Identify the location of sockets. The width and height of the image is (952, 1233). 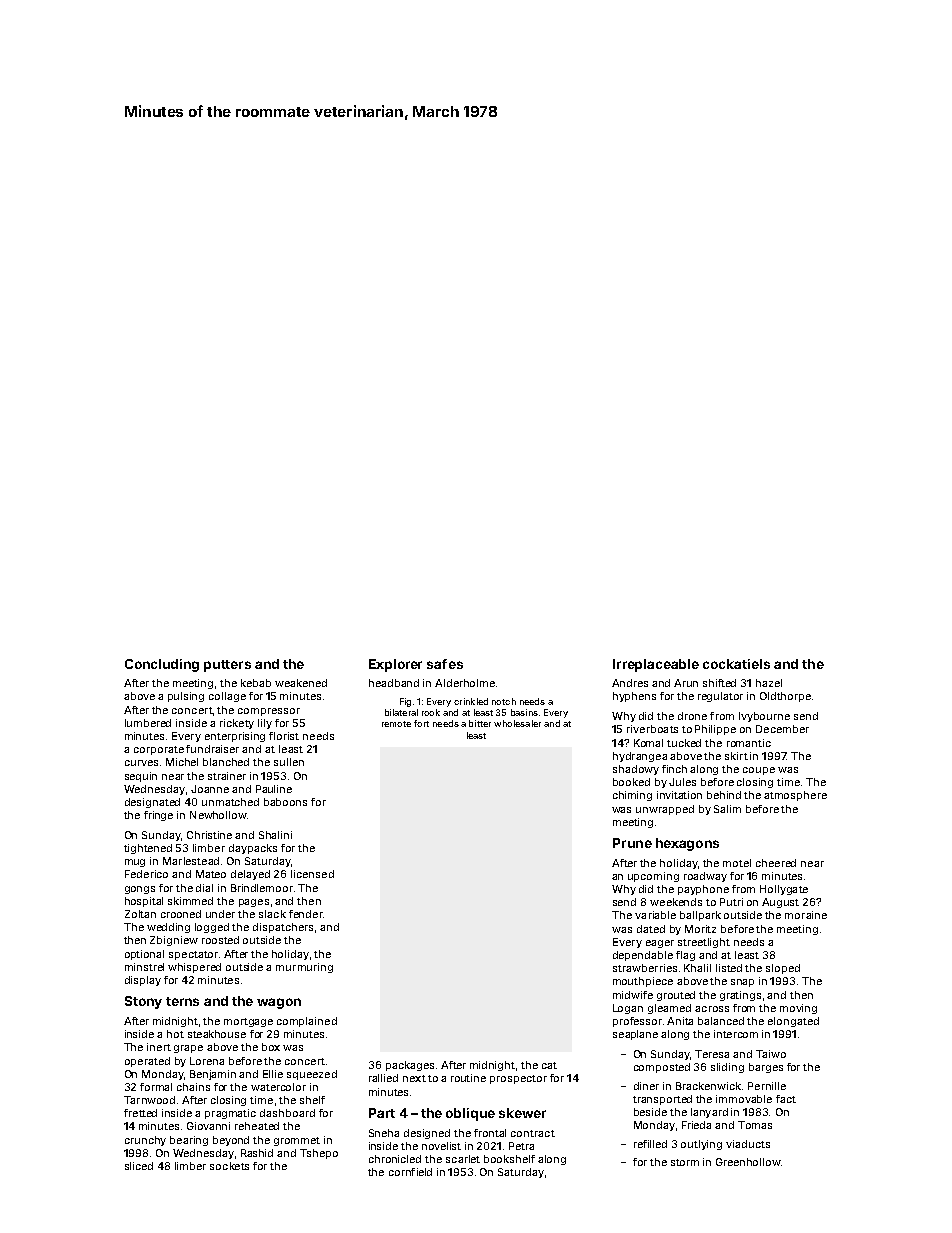
(229, 1166).
